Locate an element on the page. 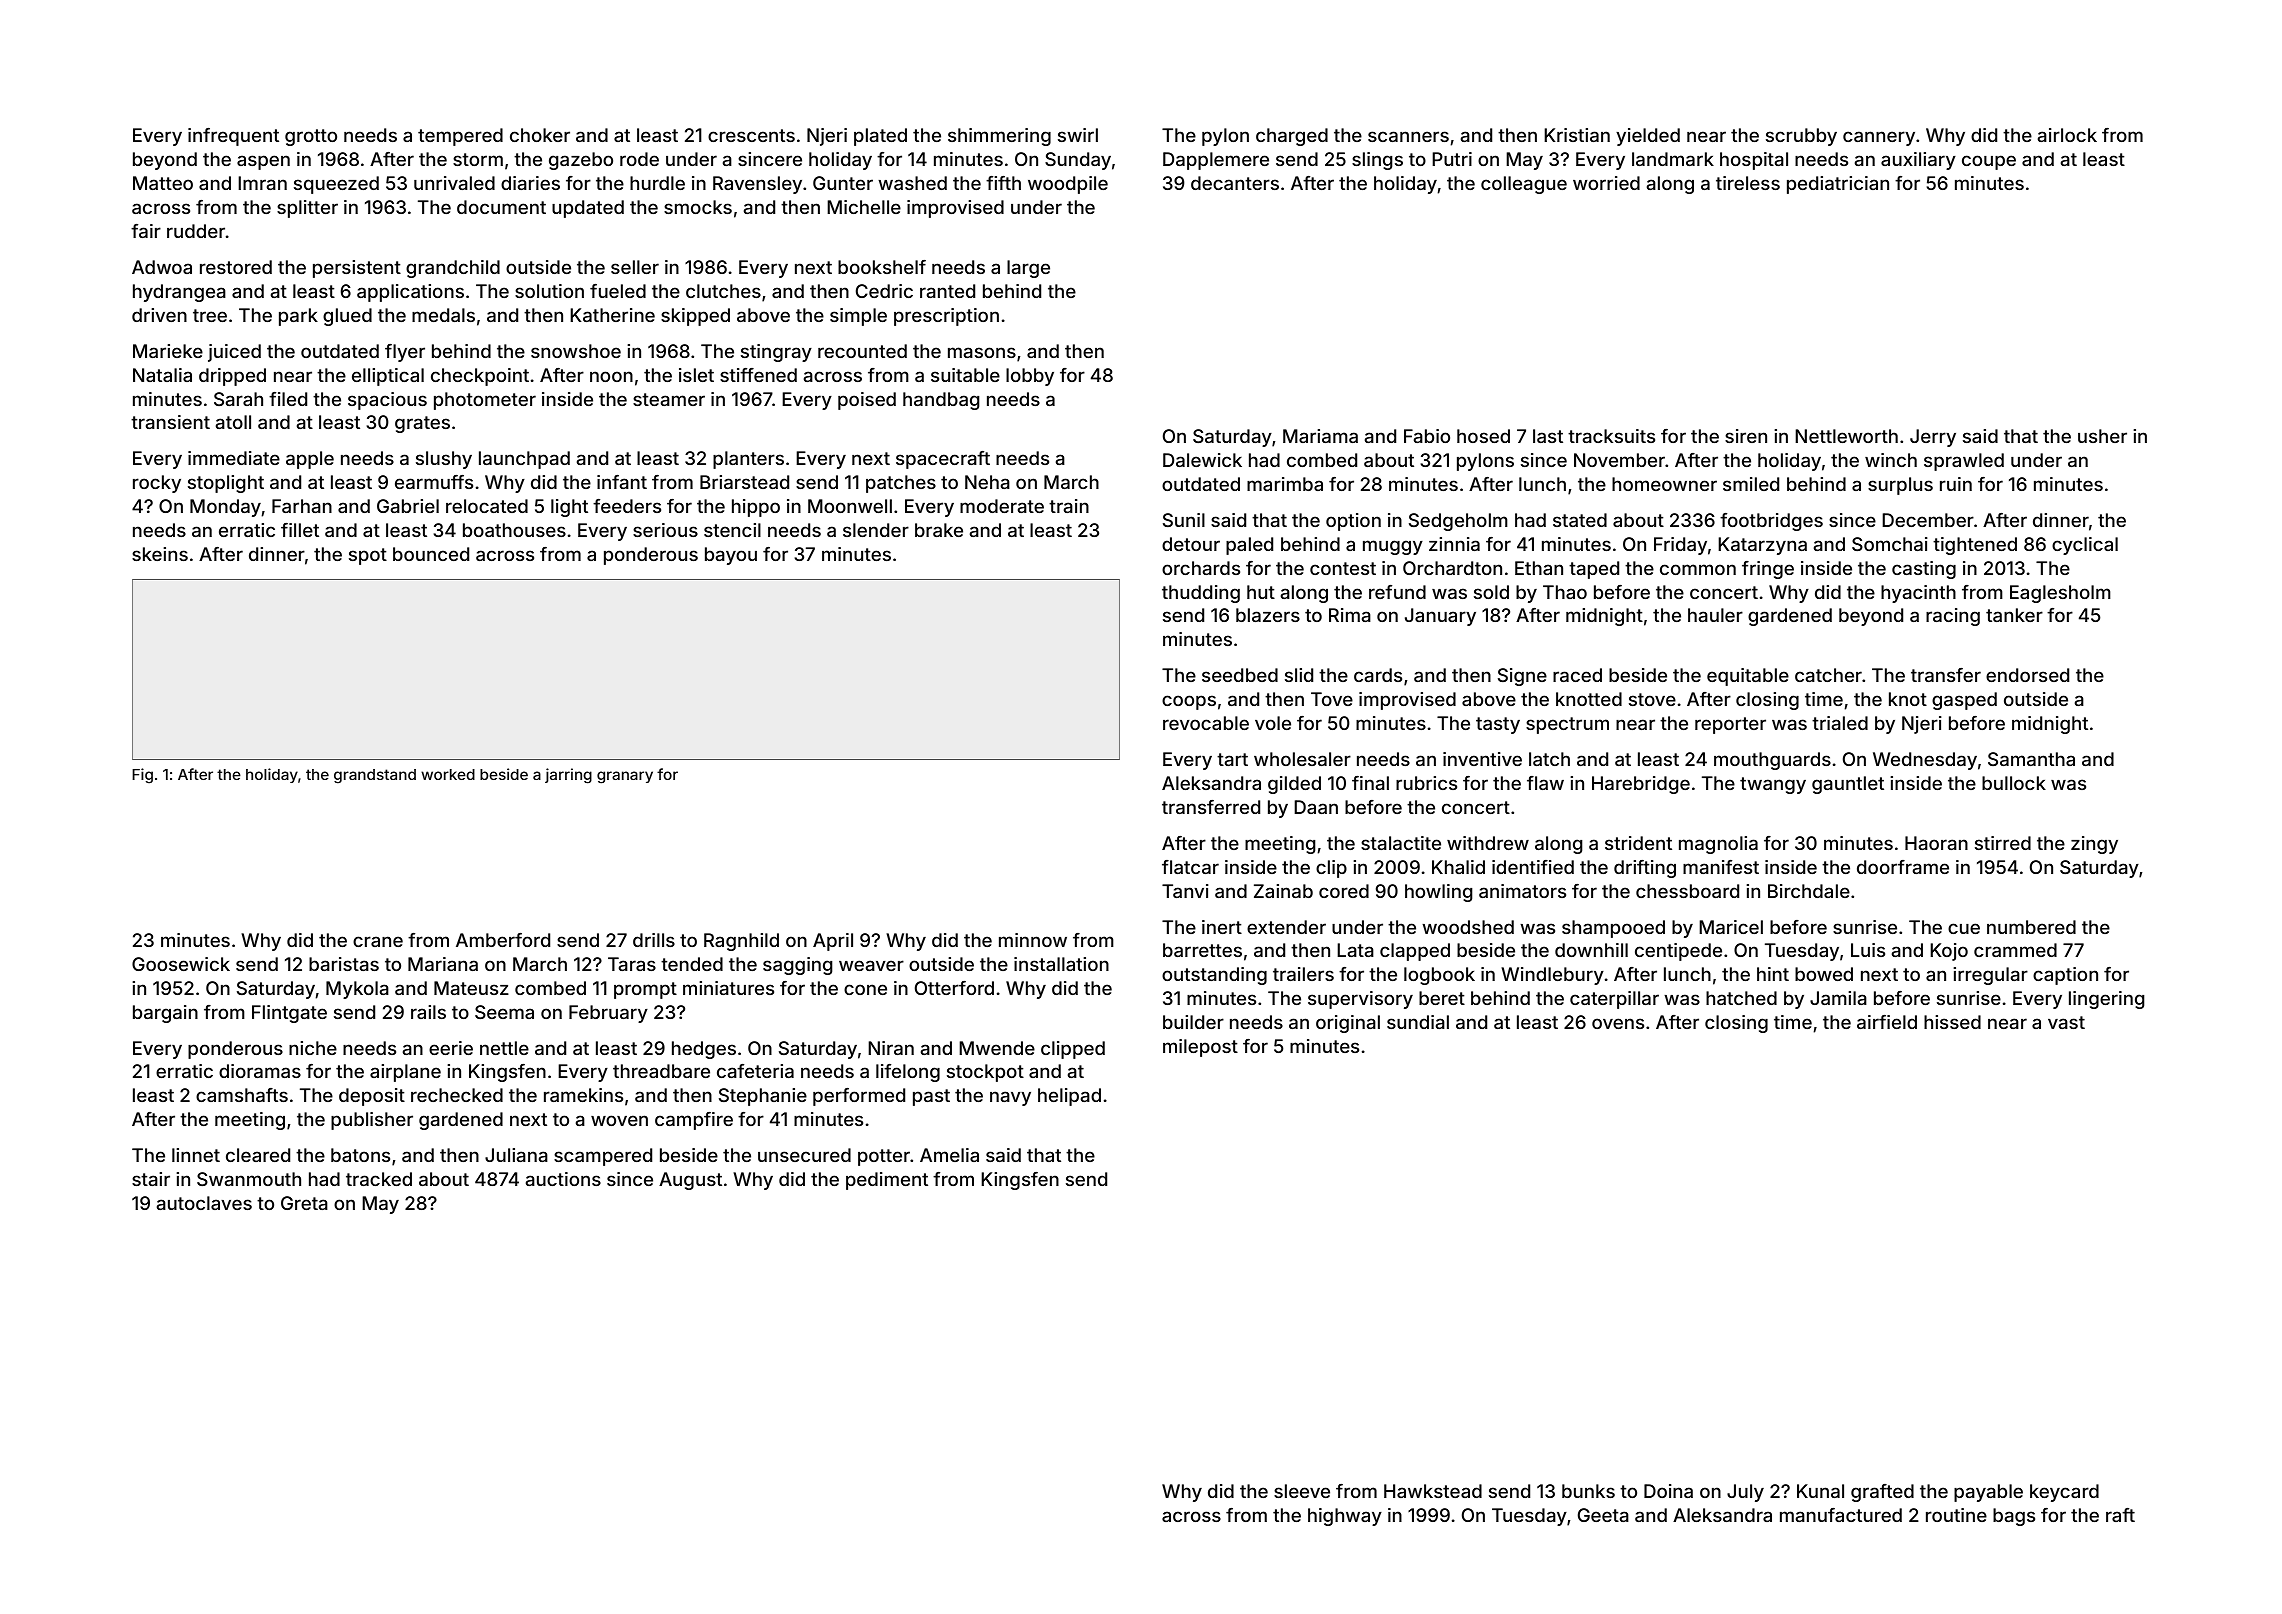 Image resolution: width=2282 pixels, height=1614 pixels. unsecured is located at coordinates (804, 1155).
